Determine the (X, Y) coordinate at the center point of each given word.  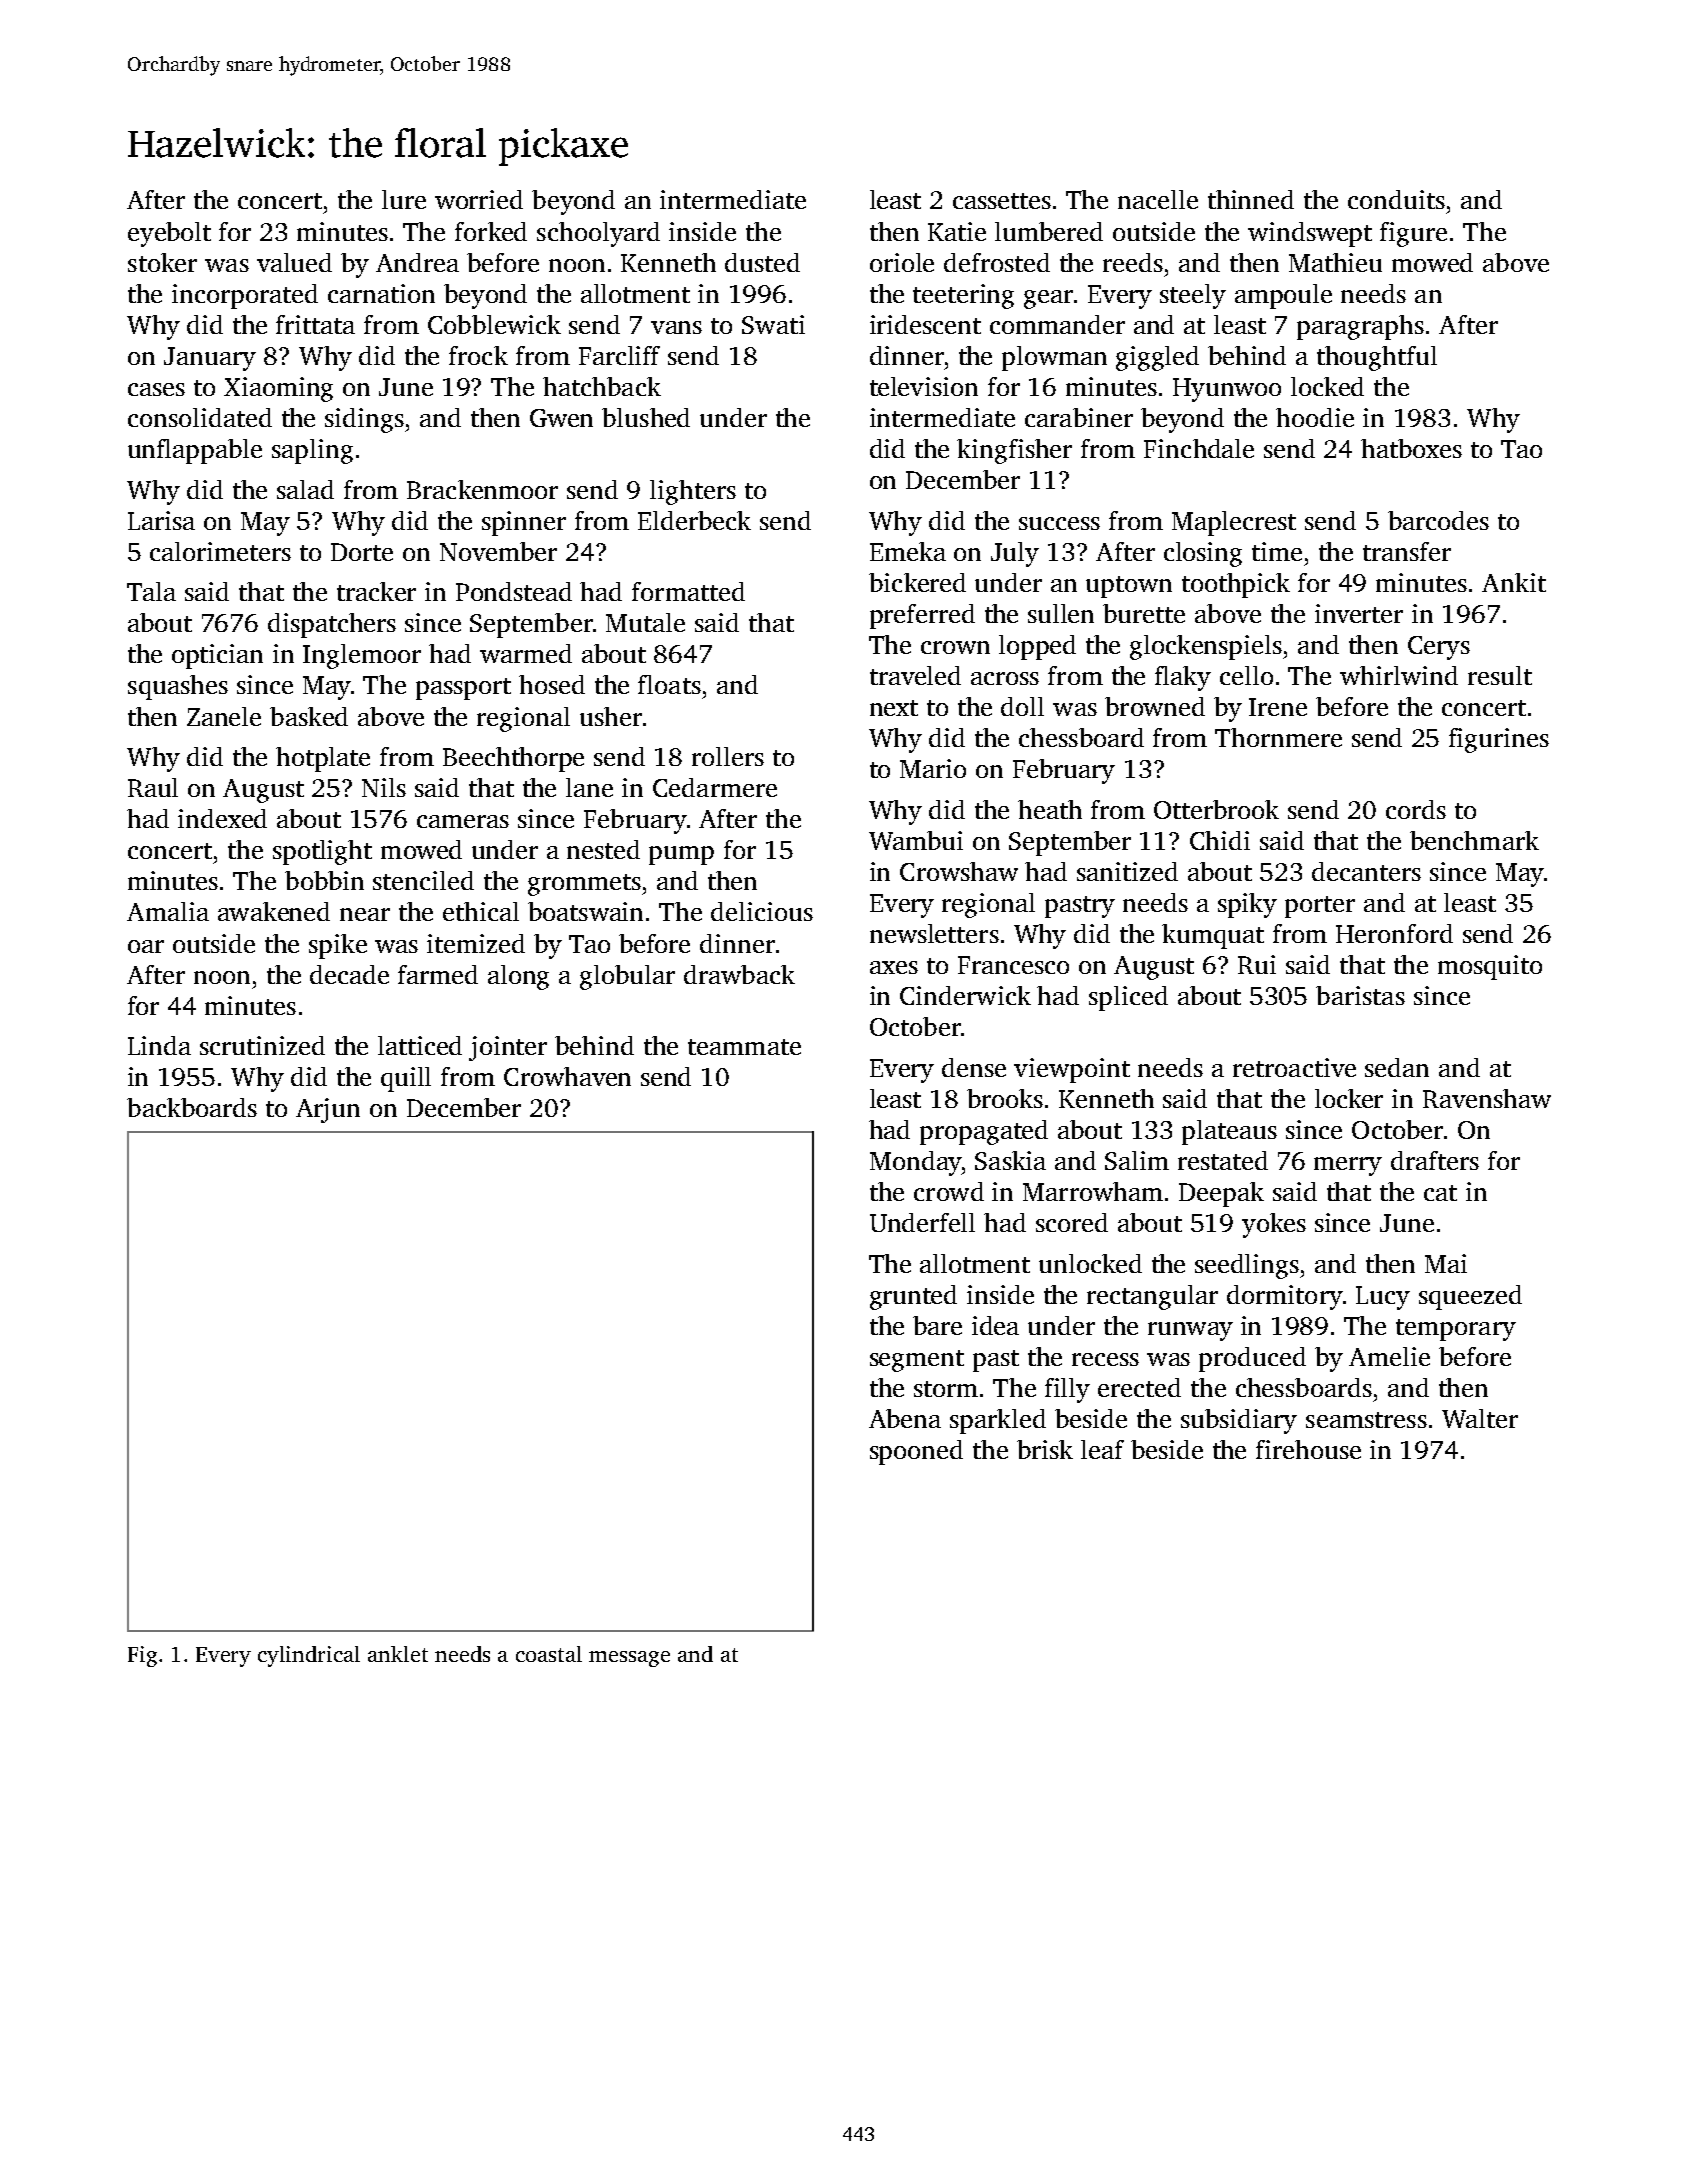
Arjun (328, 1110)
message (629, 1659)
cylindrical (309, 1656)
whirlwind (1399, 675)
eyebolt (169, 234)
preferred (922, 616)
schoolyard (598, 234)
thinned (1251, 199)
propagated (984, 1132)
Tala (151, 591)
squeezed (1470, 1297)
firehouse (1308, 1449)
